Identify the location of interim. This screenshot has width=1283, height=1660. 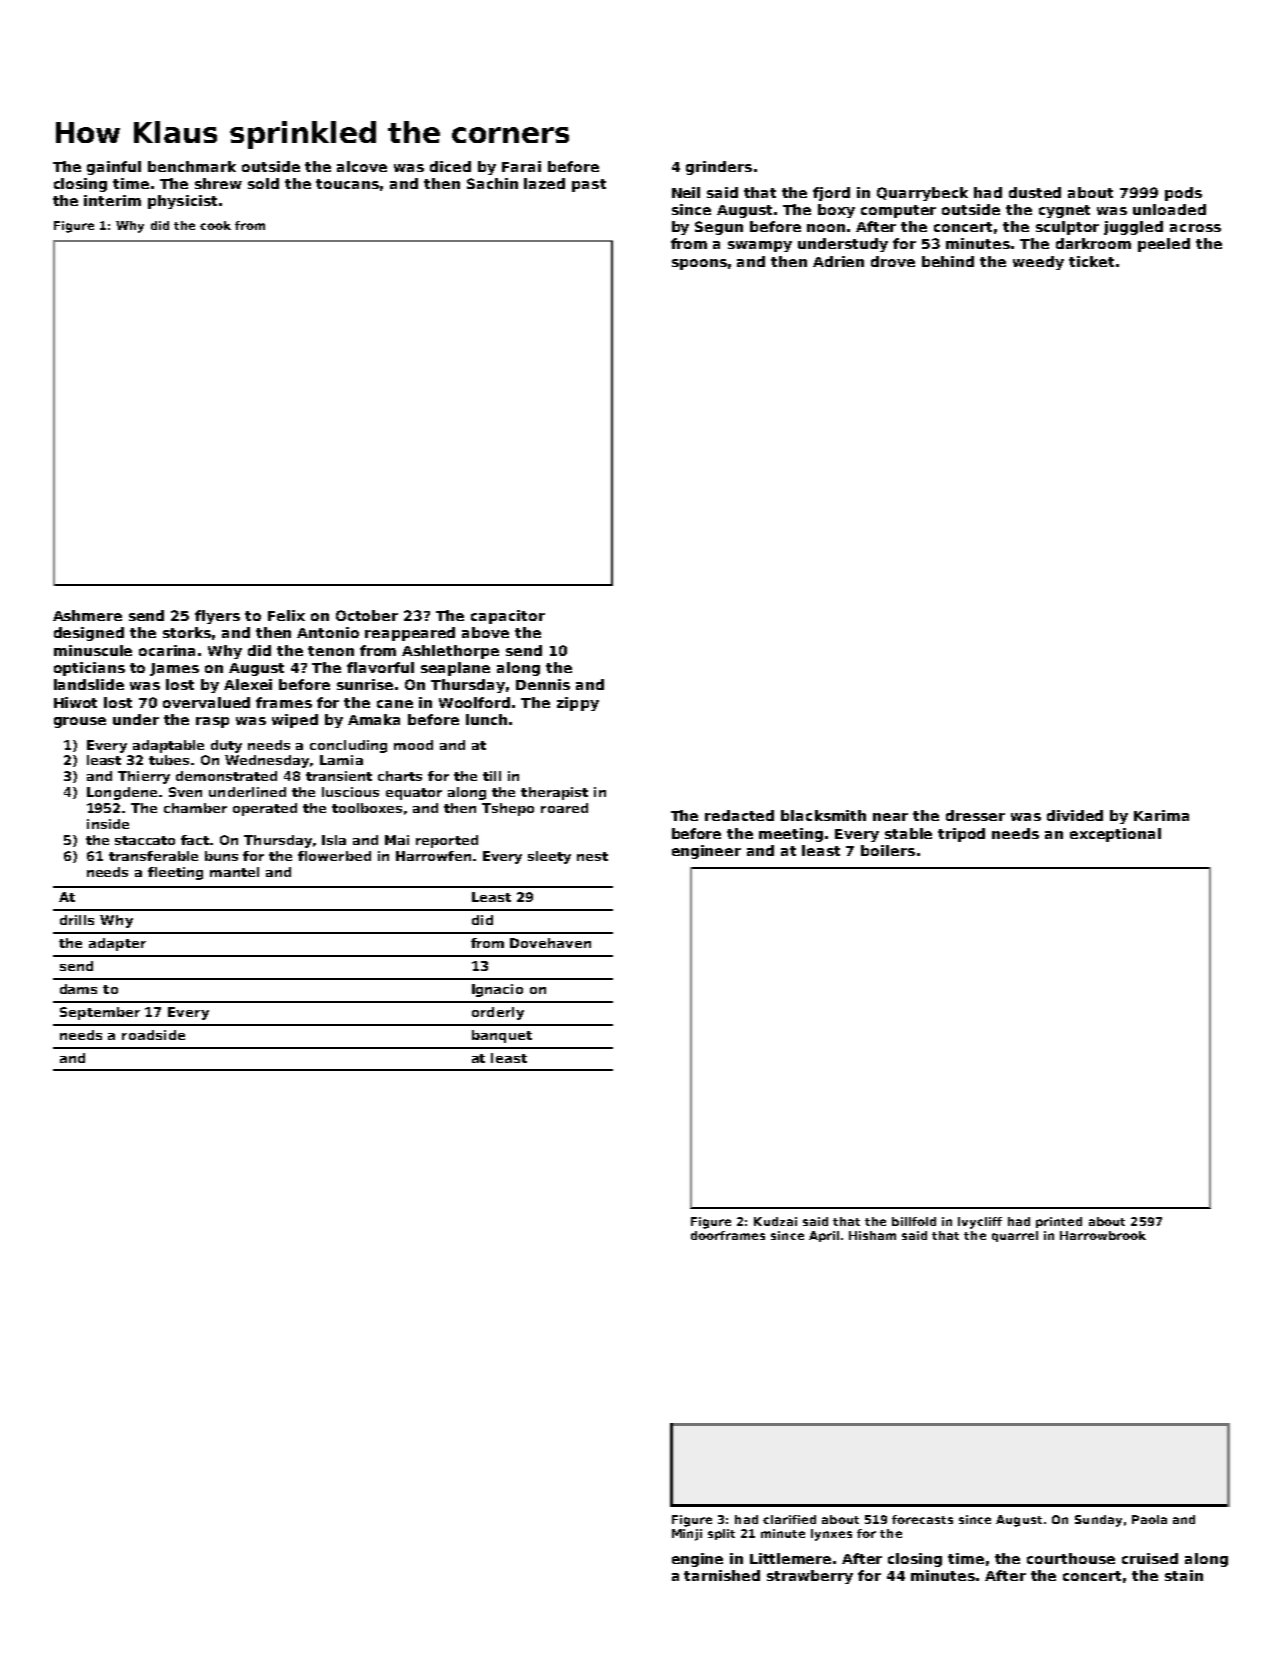
(112, 200).
